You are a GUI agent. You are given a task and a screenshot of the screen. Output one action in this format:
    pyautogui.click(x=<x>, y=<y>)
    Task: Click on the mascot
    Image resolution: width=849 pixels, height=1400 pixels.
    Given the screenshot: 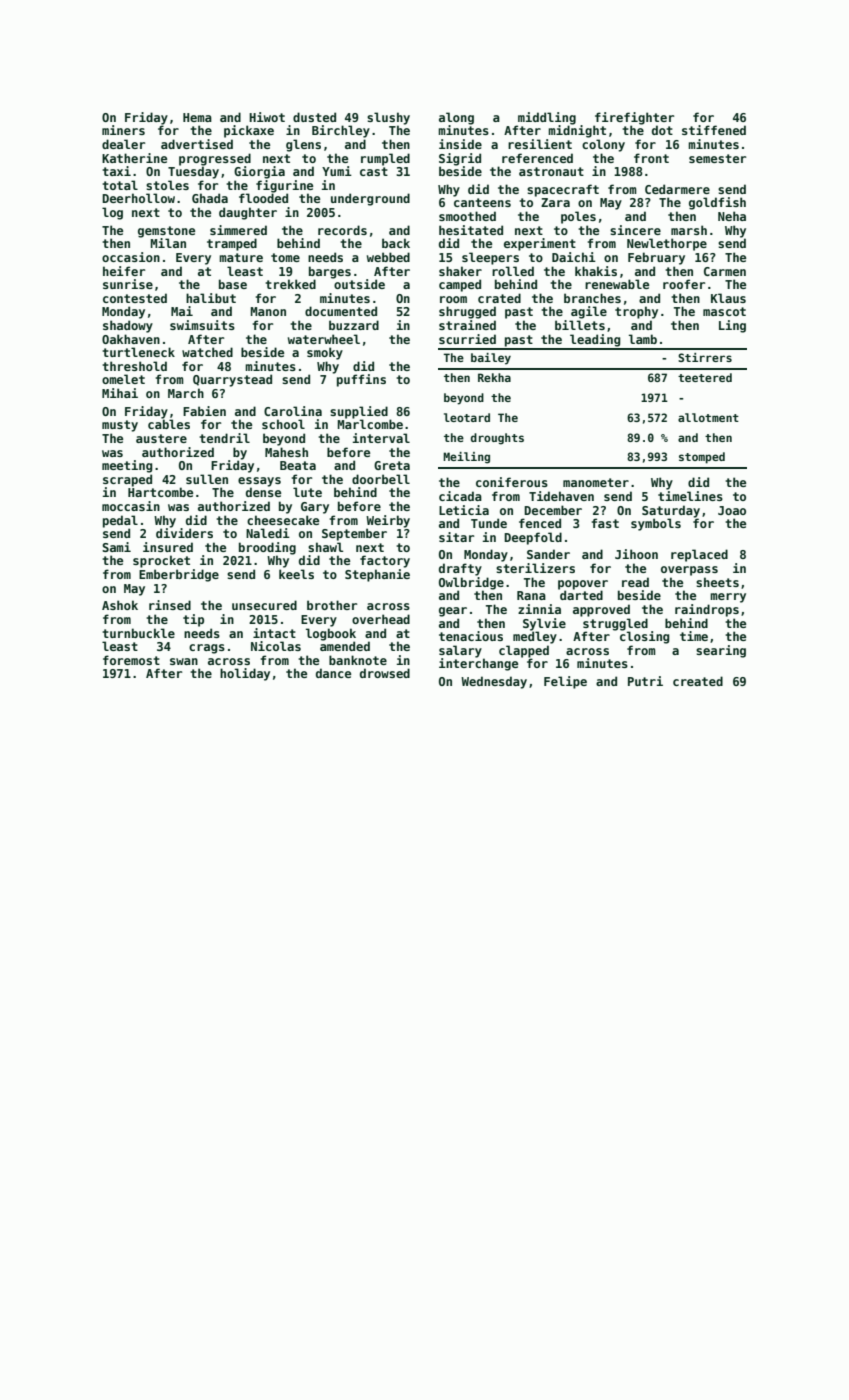 What is the action you would take?
    pyautogui.click(x=724, y=311)
